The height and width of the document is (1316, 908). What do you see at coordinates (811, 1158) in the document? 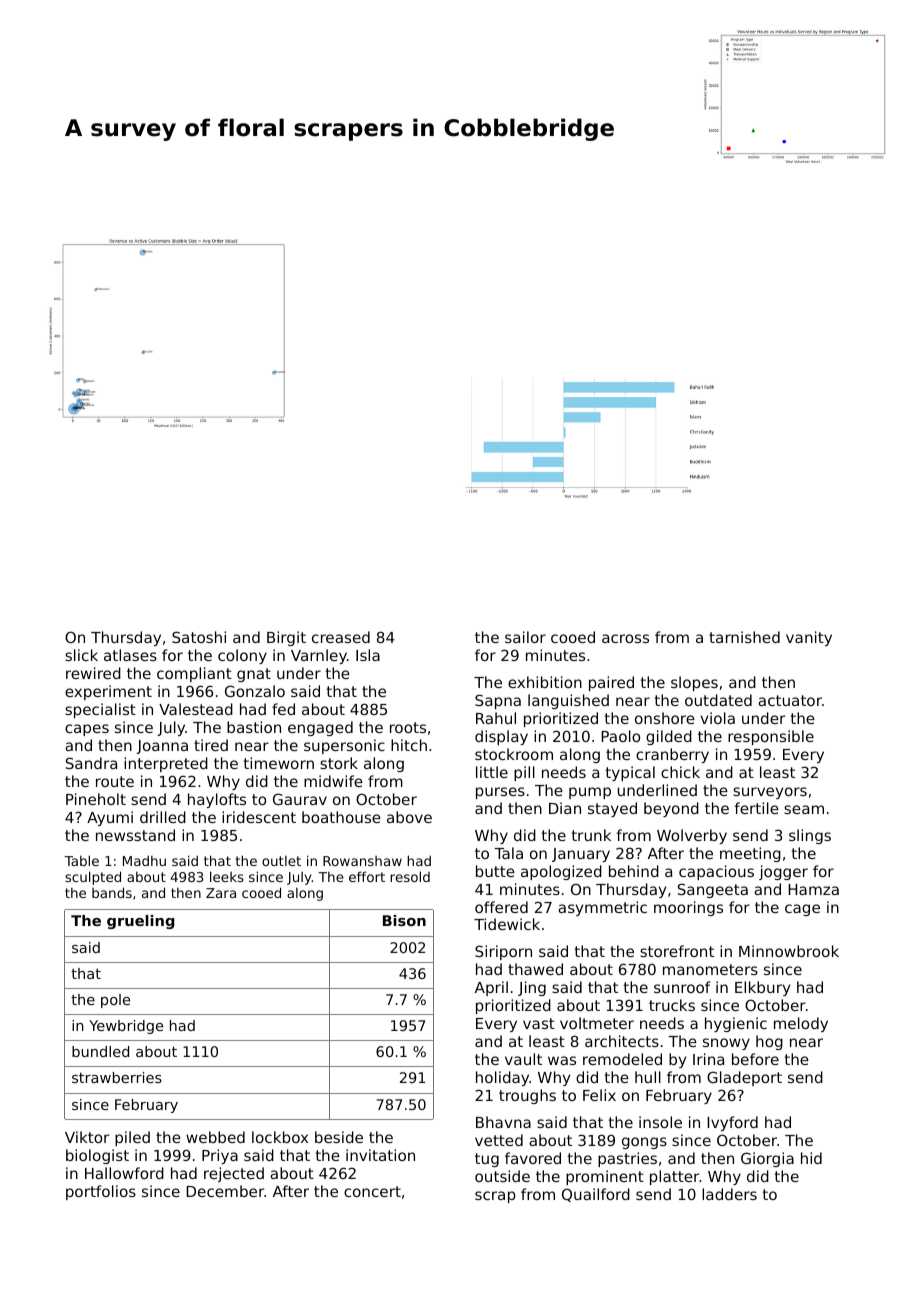
I see `hid` at bounding box center [811, 1158].
